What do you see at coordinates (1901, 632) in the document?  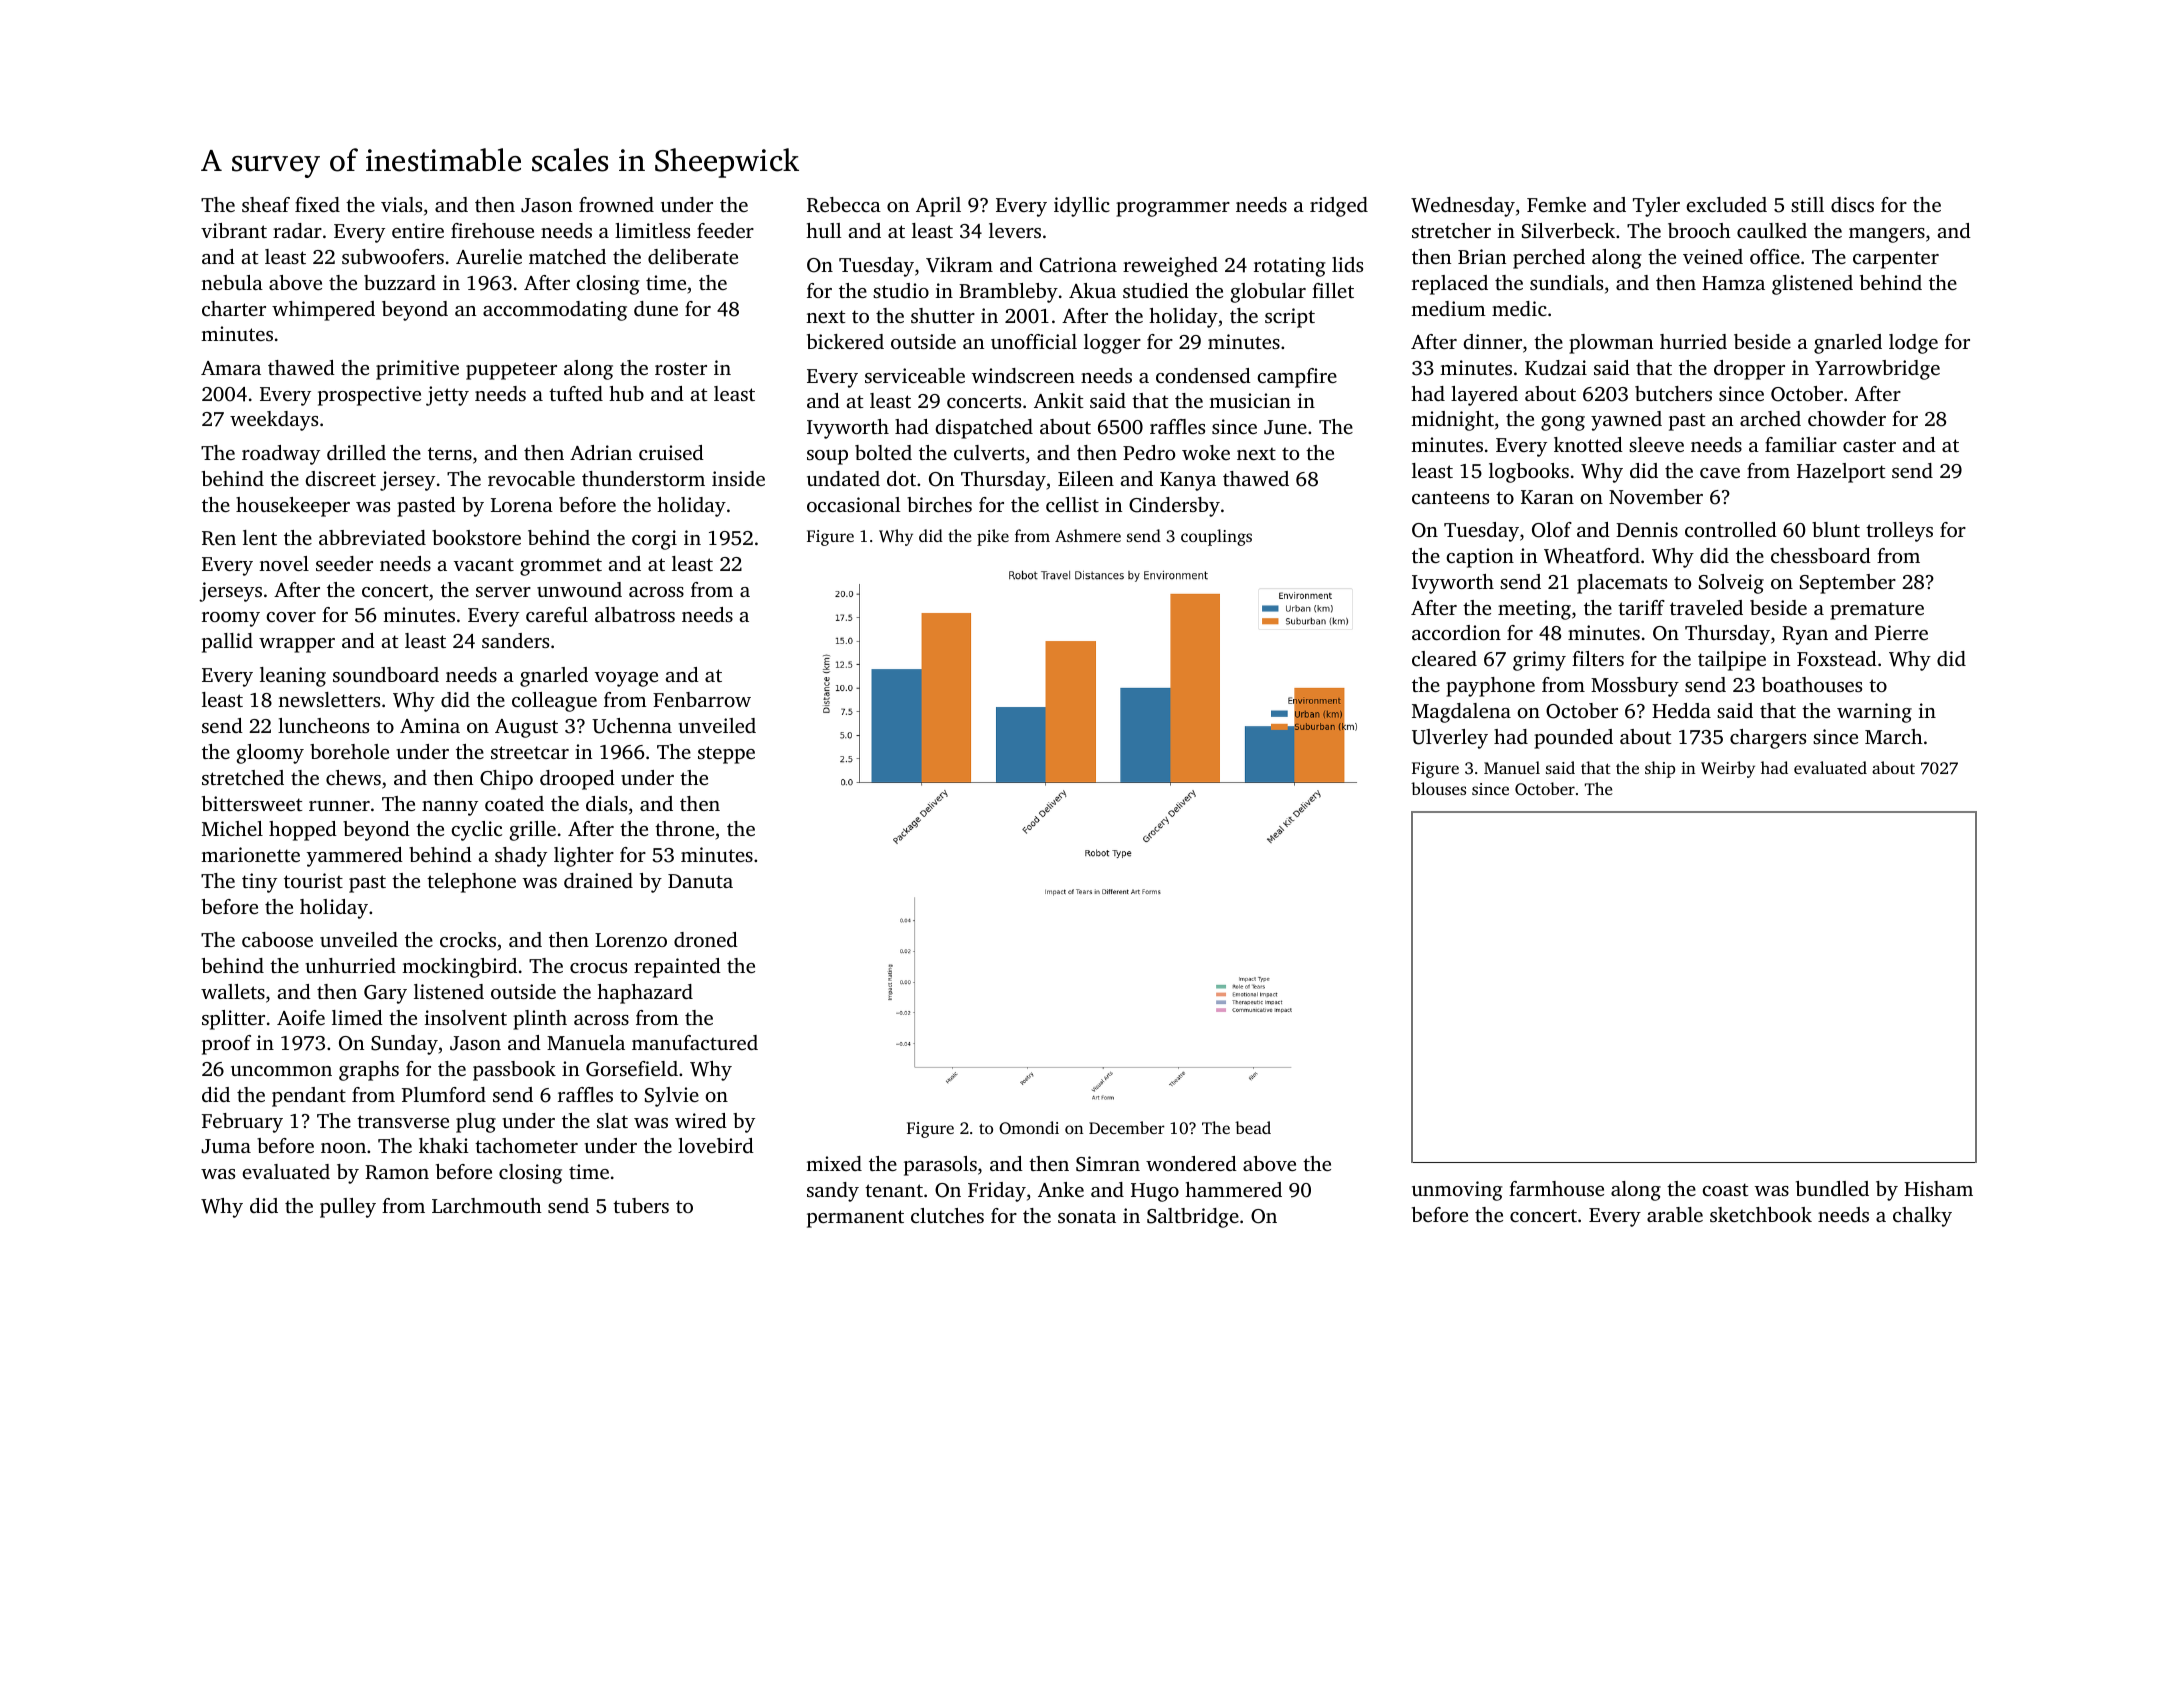 I see `Pierre` at bounding box center [1901, 632].
